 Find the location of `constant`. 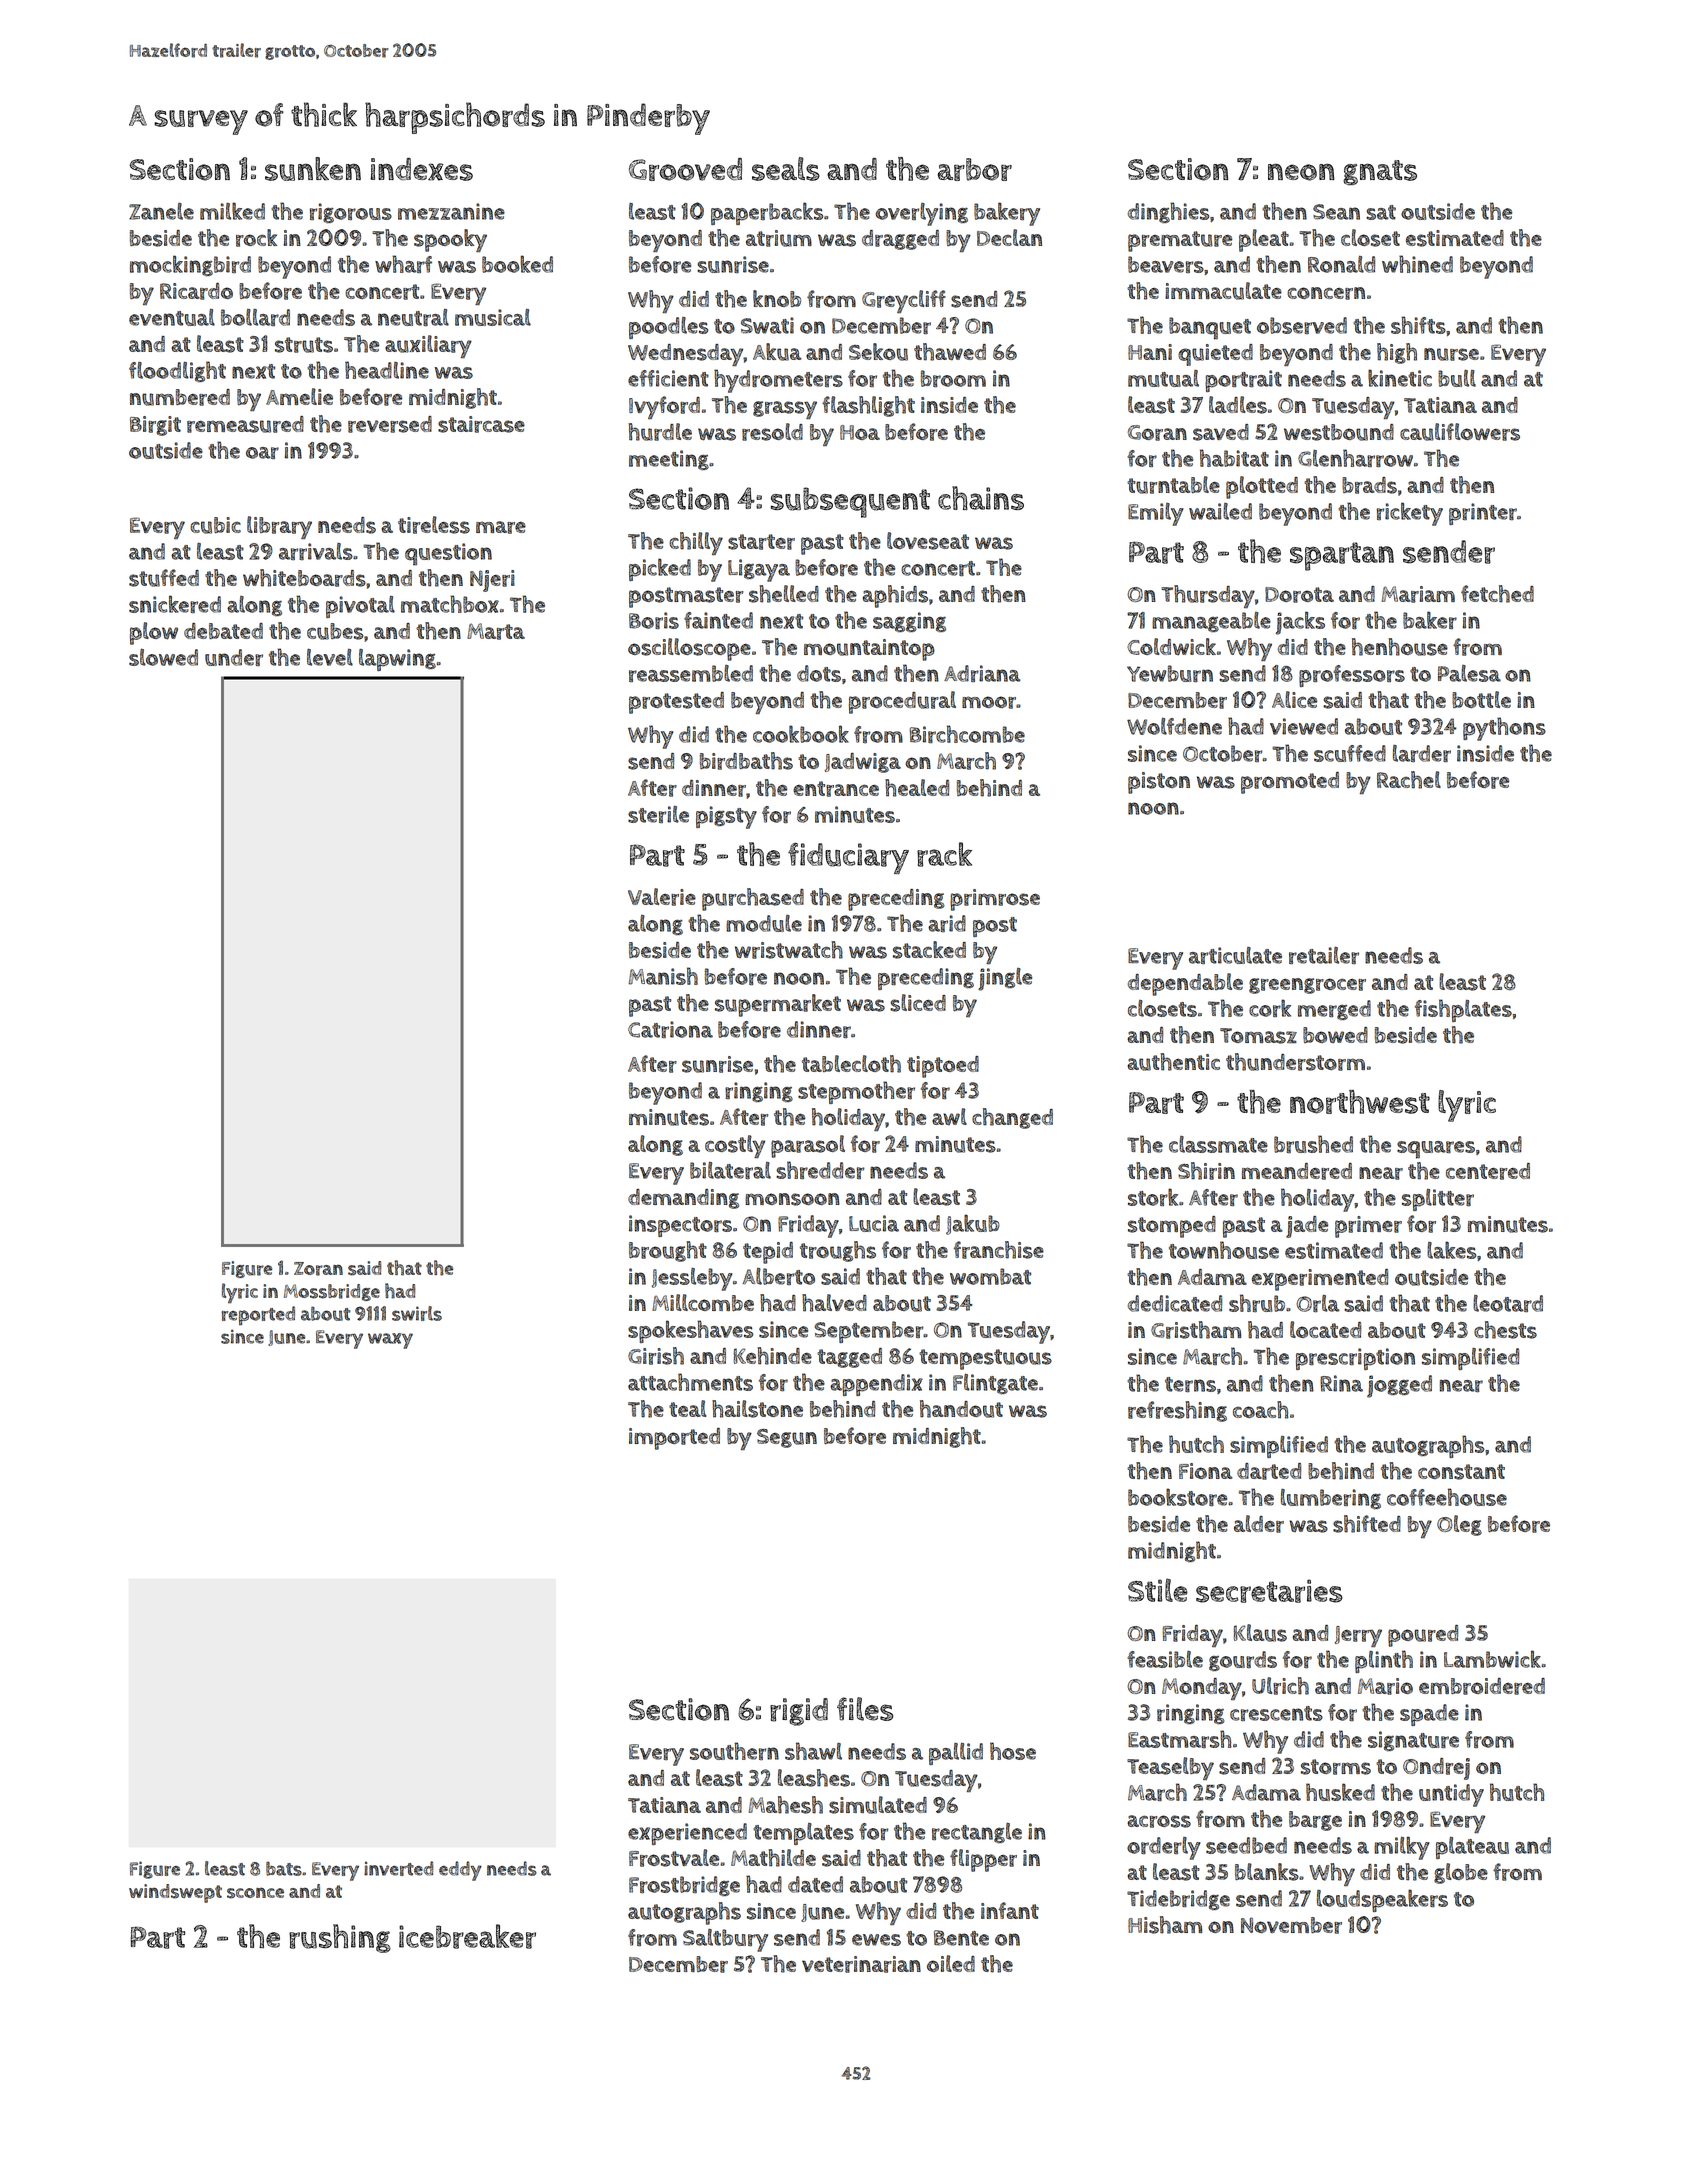

constant is located at coordinates (1461, 1472).
